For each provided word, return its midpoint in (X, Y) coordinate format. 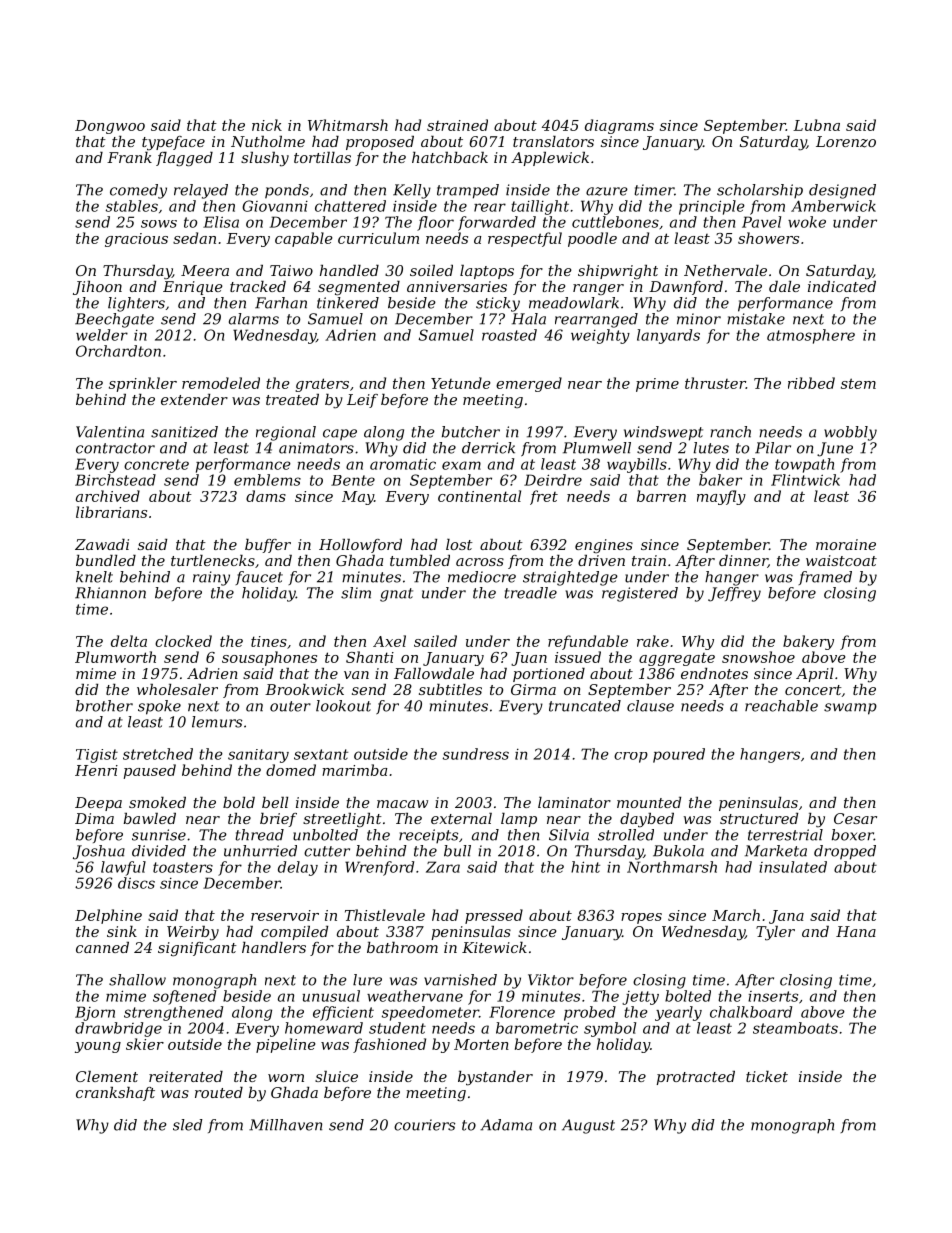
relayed (201, 191)
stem (858, 383)
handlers (274, 947)
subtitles (450, 689)
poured (679, 755)
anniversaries (457, 286)
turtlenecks (213, 560)
